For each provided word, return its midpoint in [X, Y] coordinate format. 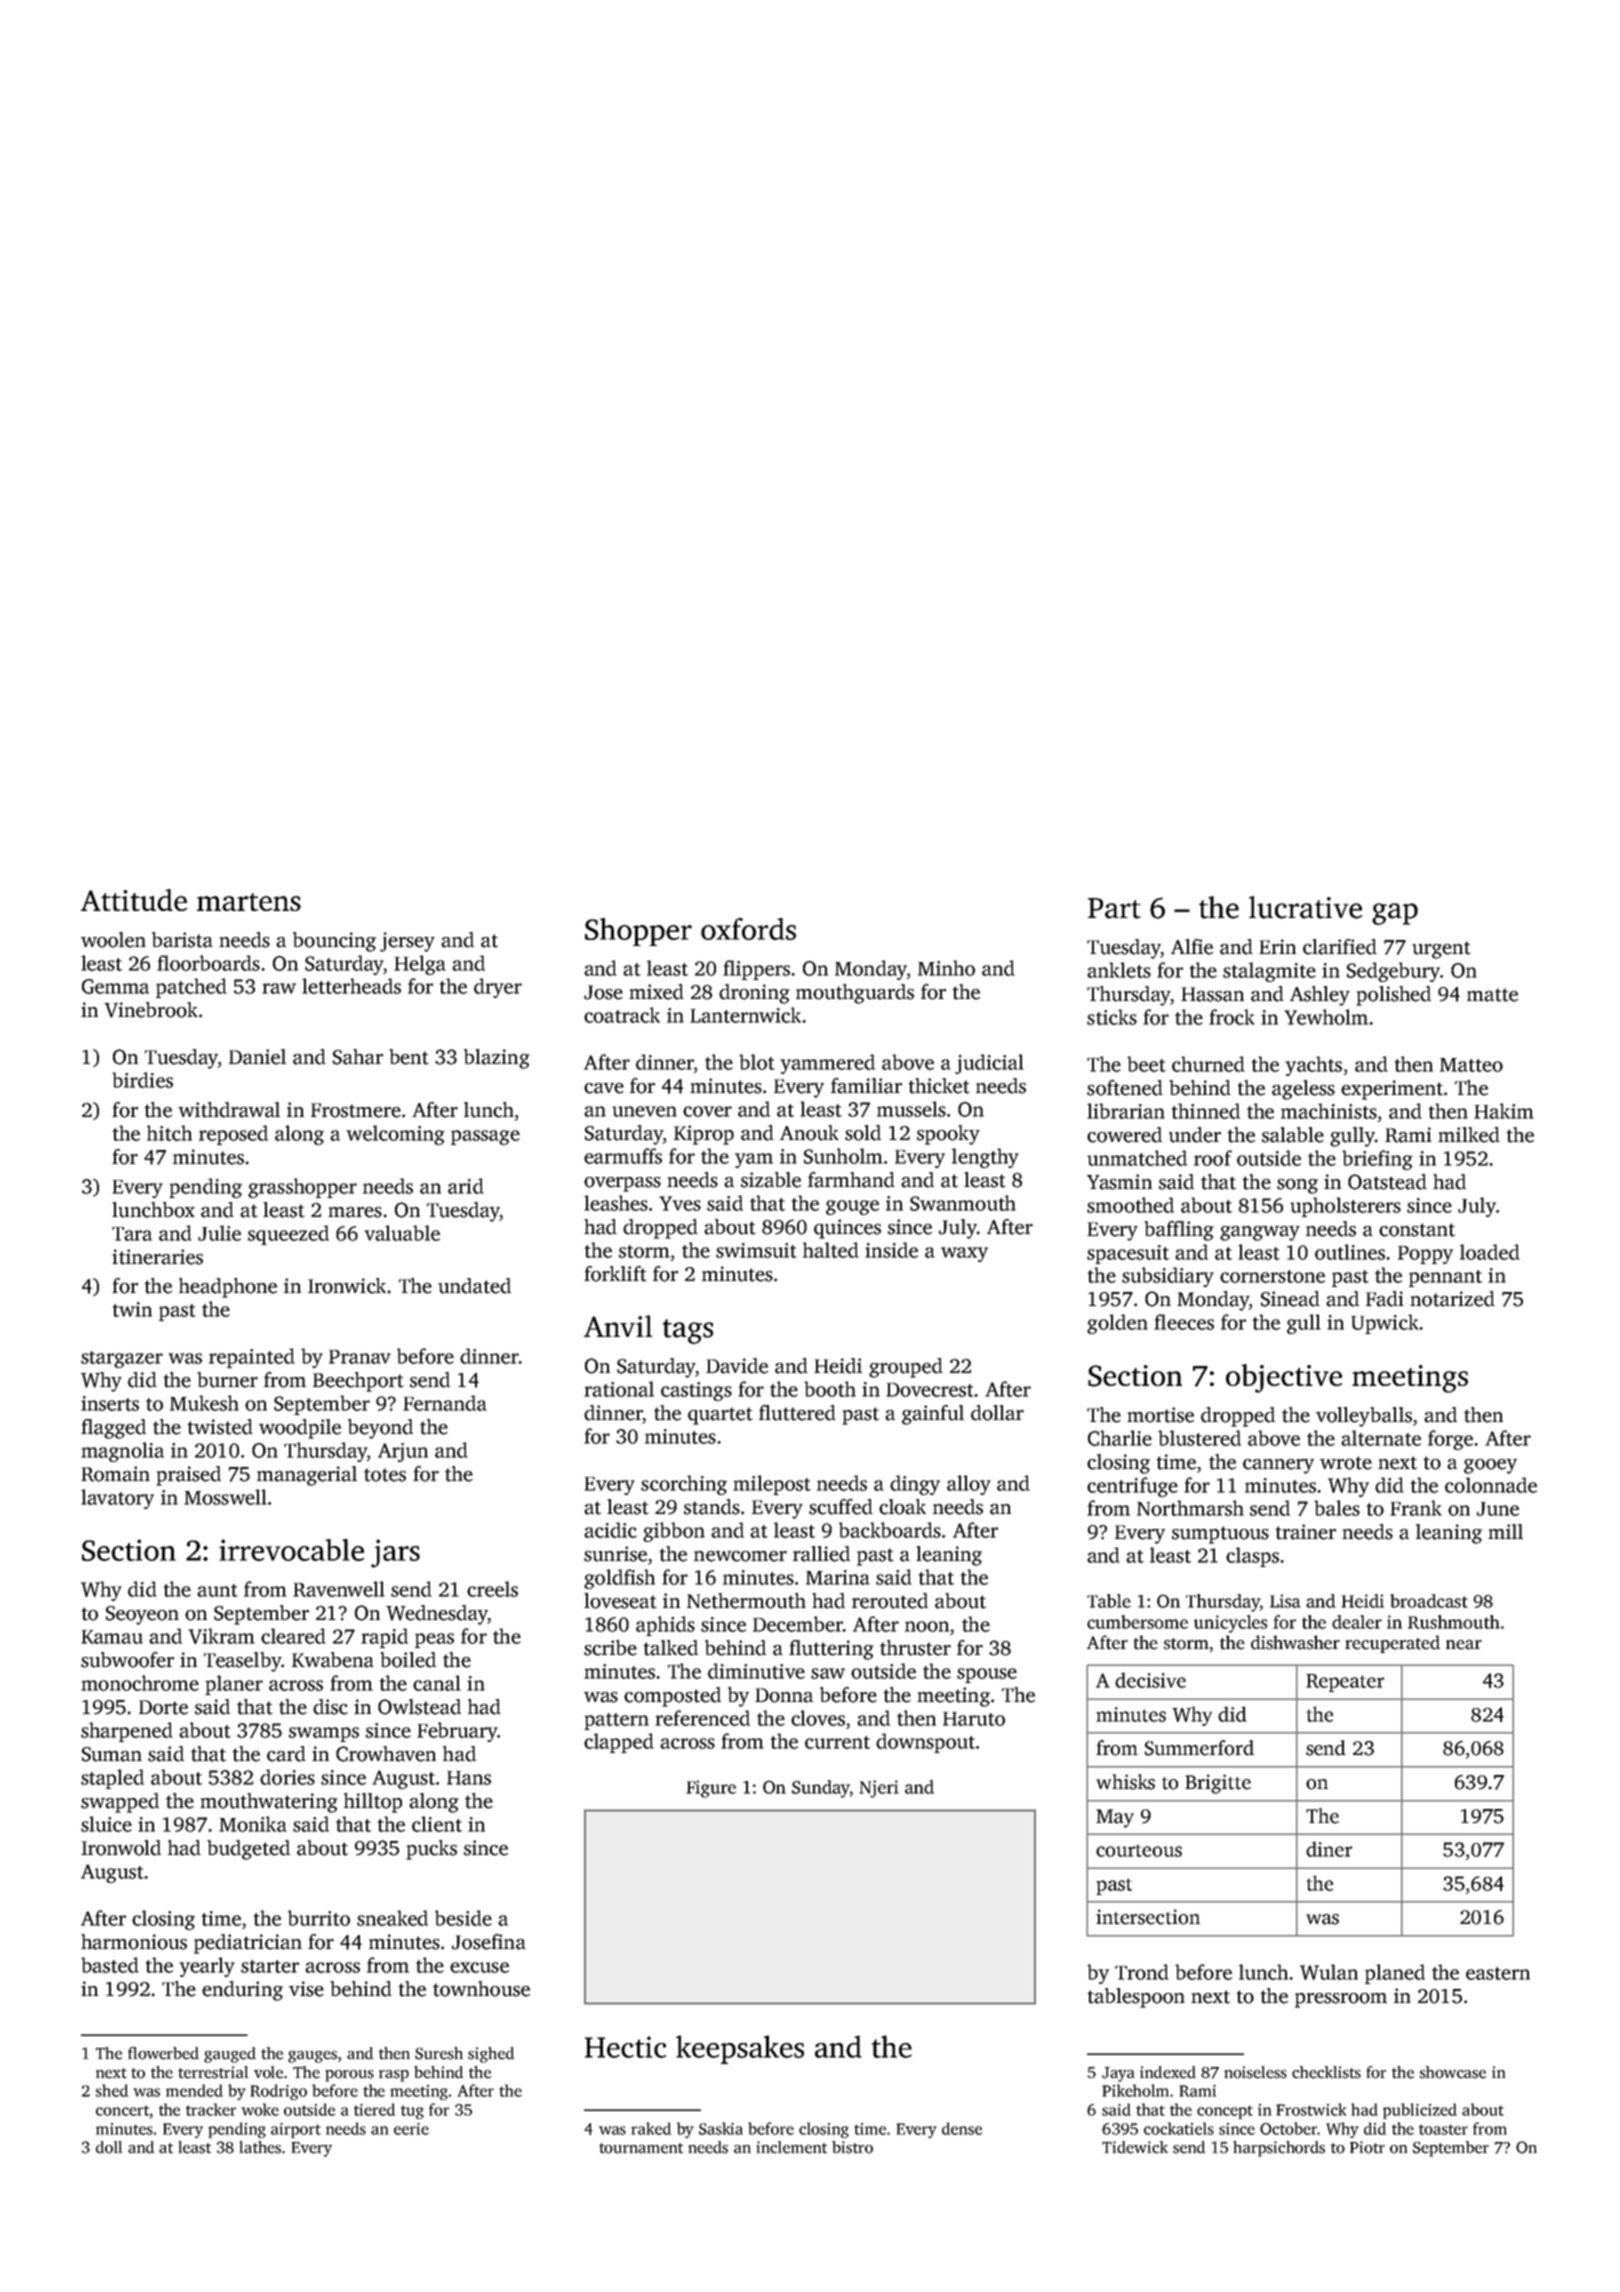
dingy [915, 1485]
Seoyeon [142, 1615]
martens [249, 902]
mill [1505, 1531]
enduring [242, 1991]
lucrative [1305, 907]
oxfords [748, 929]
